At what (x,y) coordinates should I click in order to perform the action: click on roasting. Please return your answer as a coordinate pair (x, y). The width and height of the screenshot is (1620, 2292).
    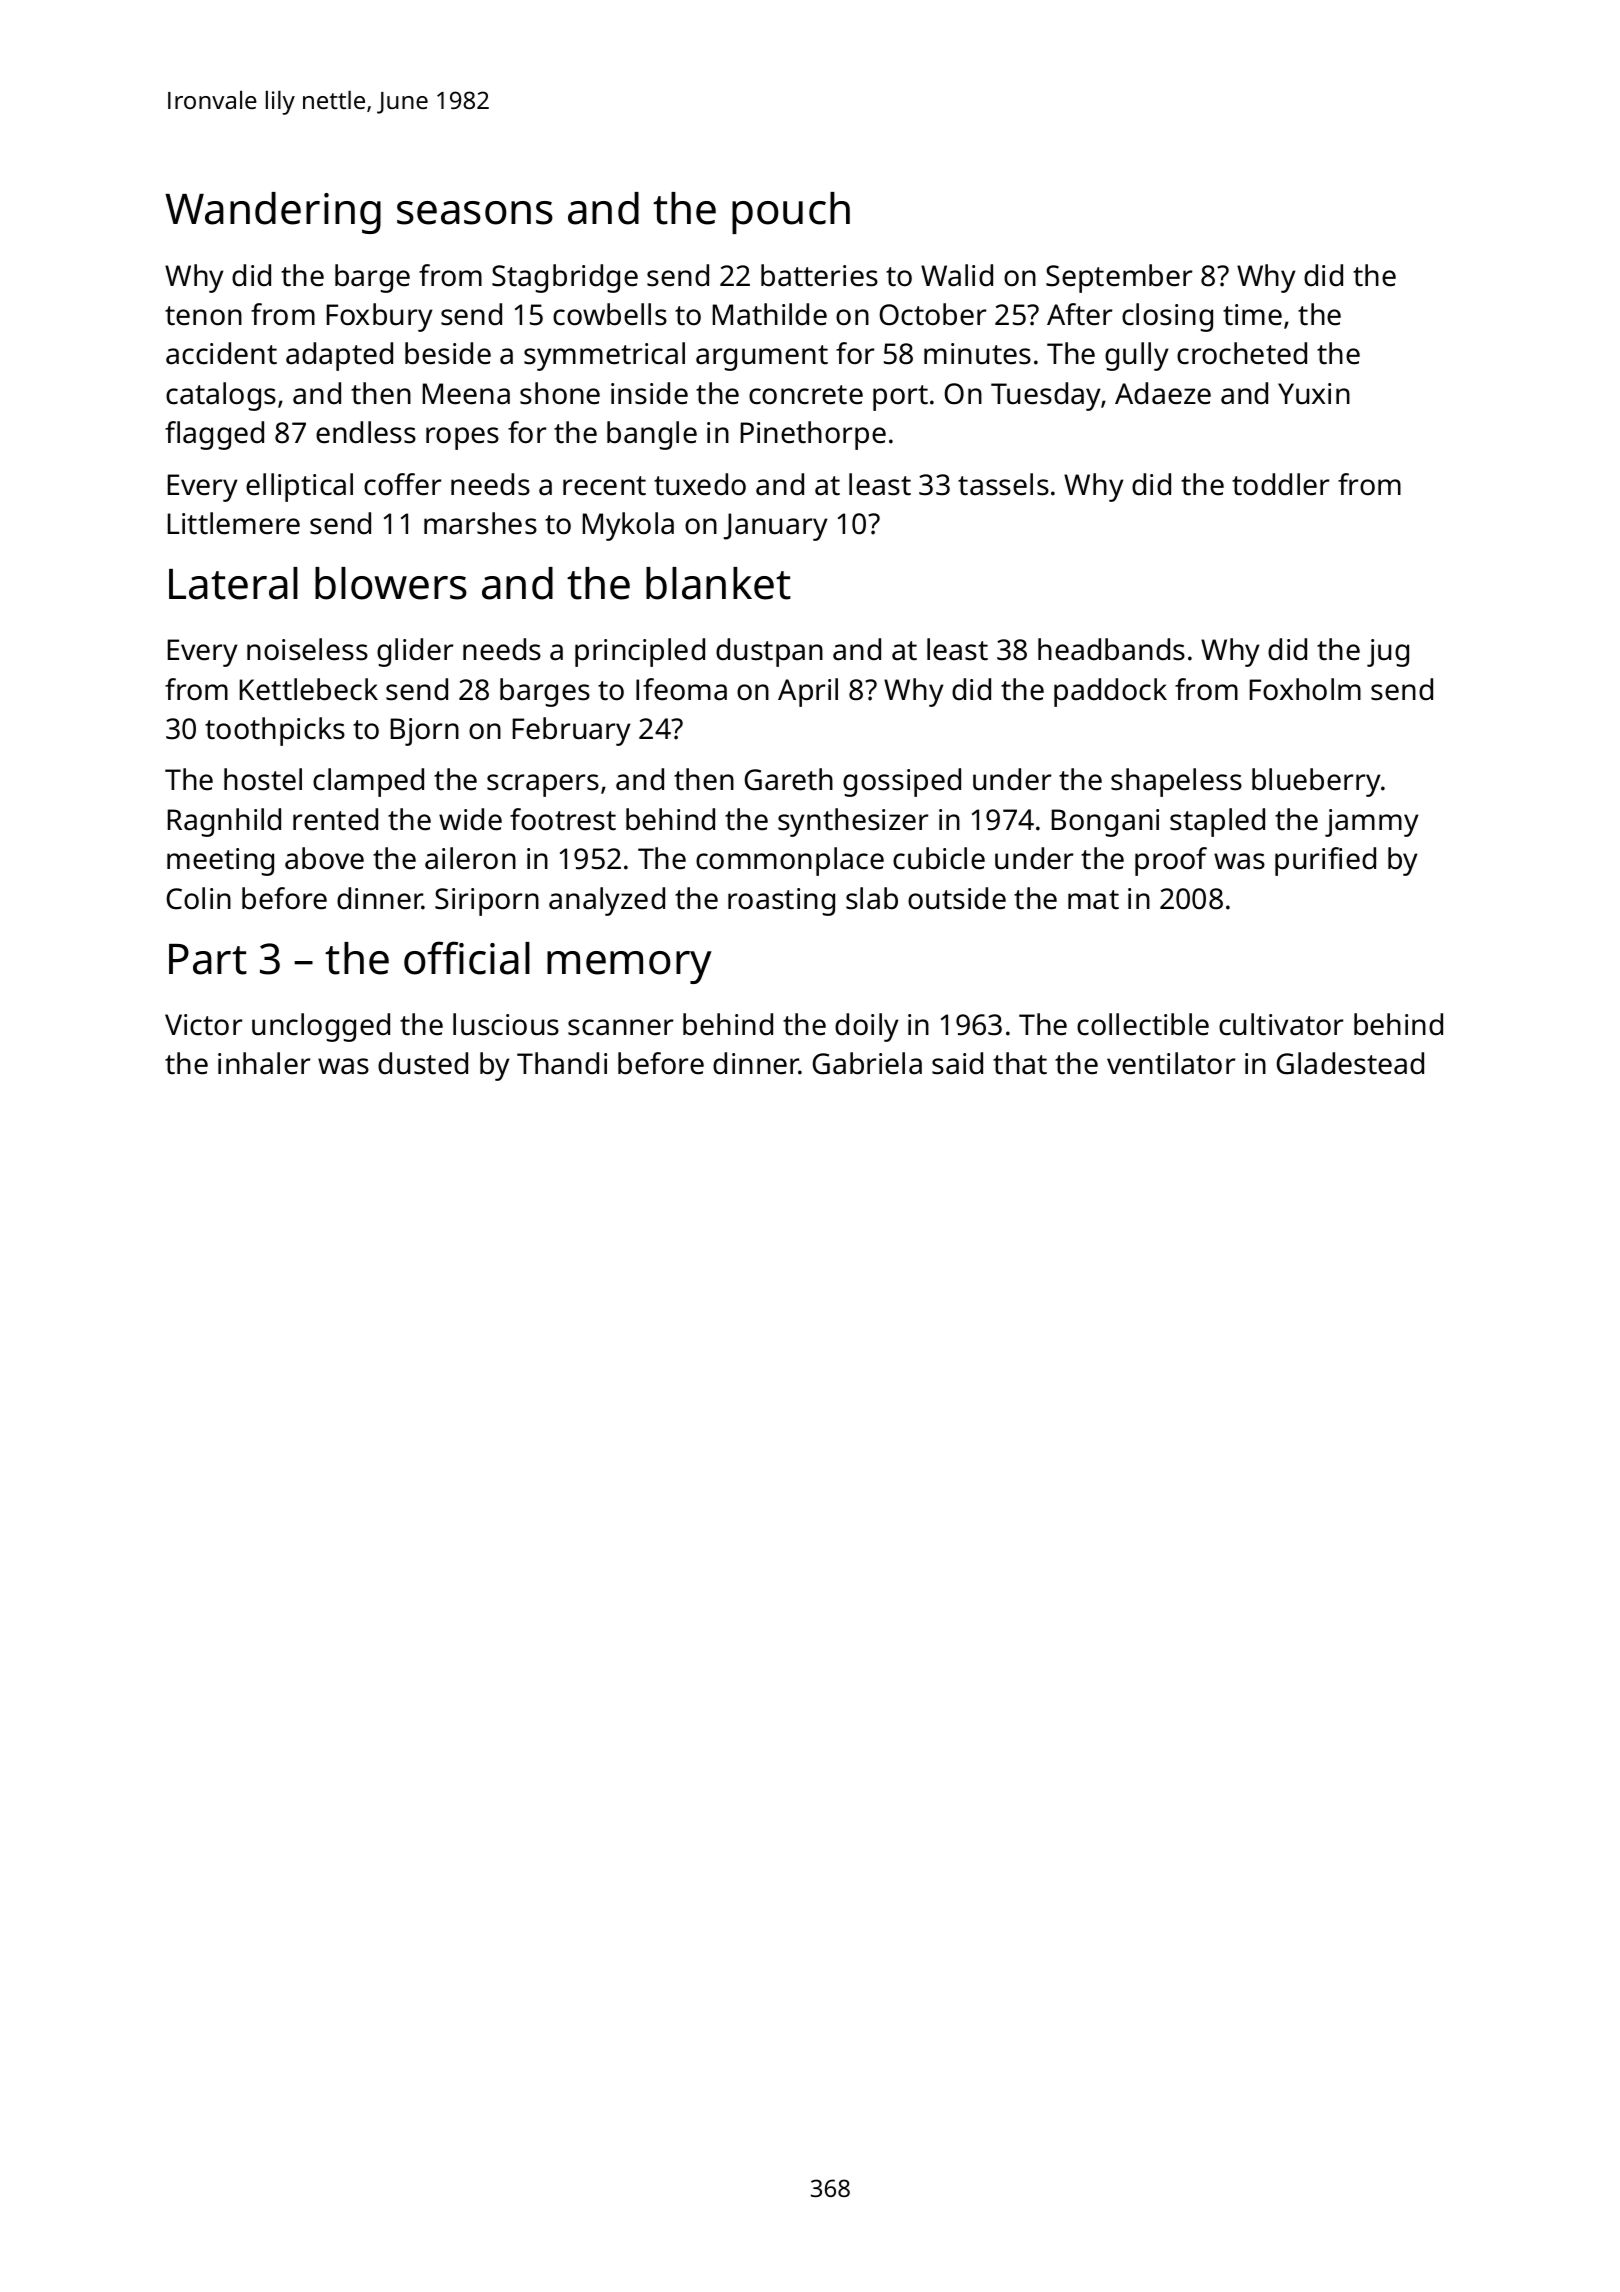
    Looking at the image, I should click on (781, 902).
